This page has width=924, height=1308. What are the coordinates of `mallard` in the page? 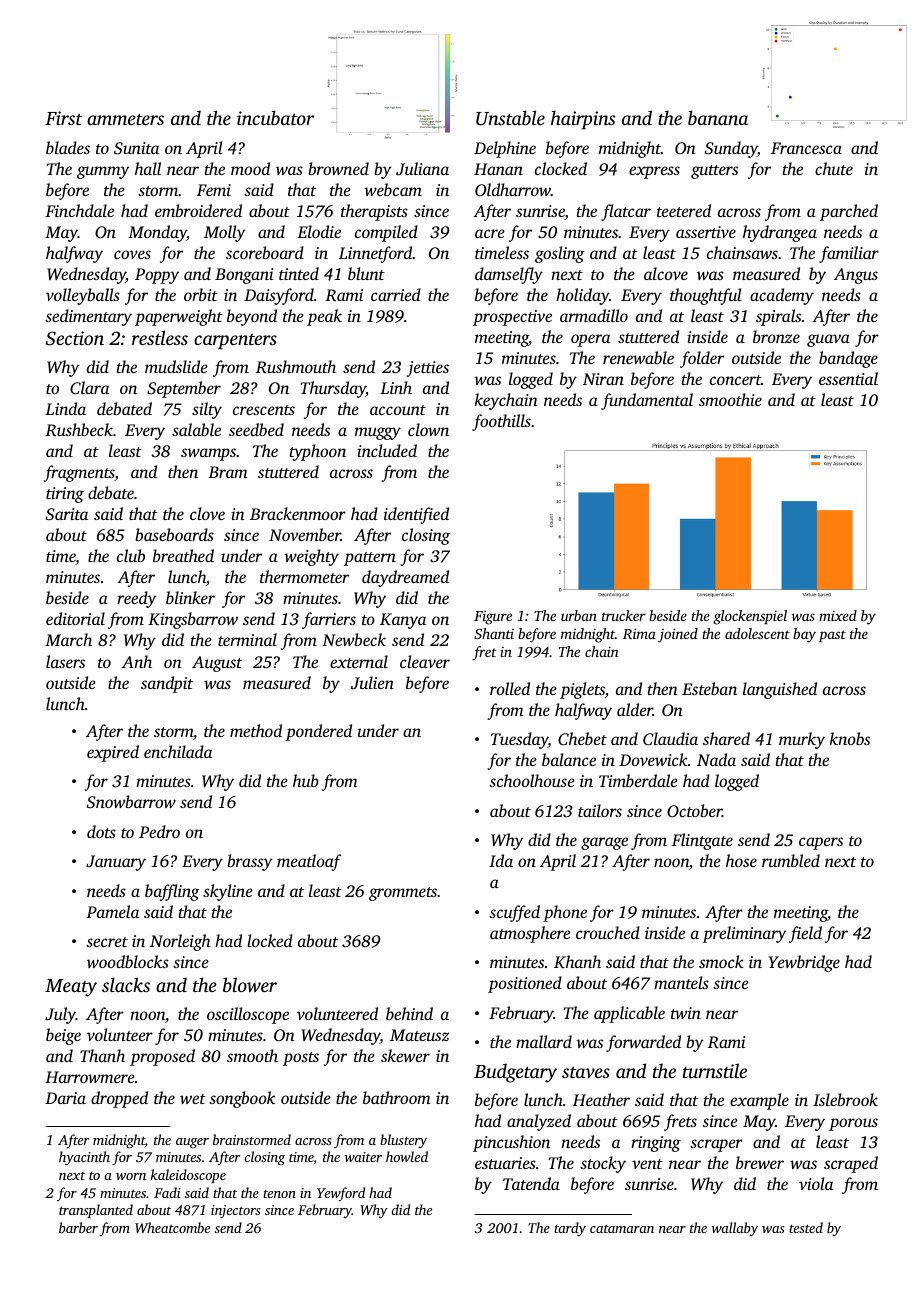 It's located at (544, 1041).
